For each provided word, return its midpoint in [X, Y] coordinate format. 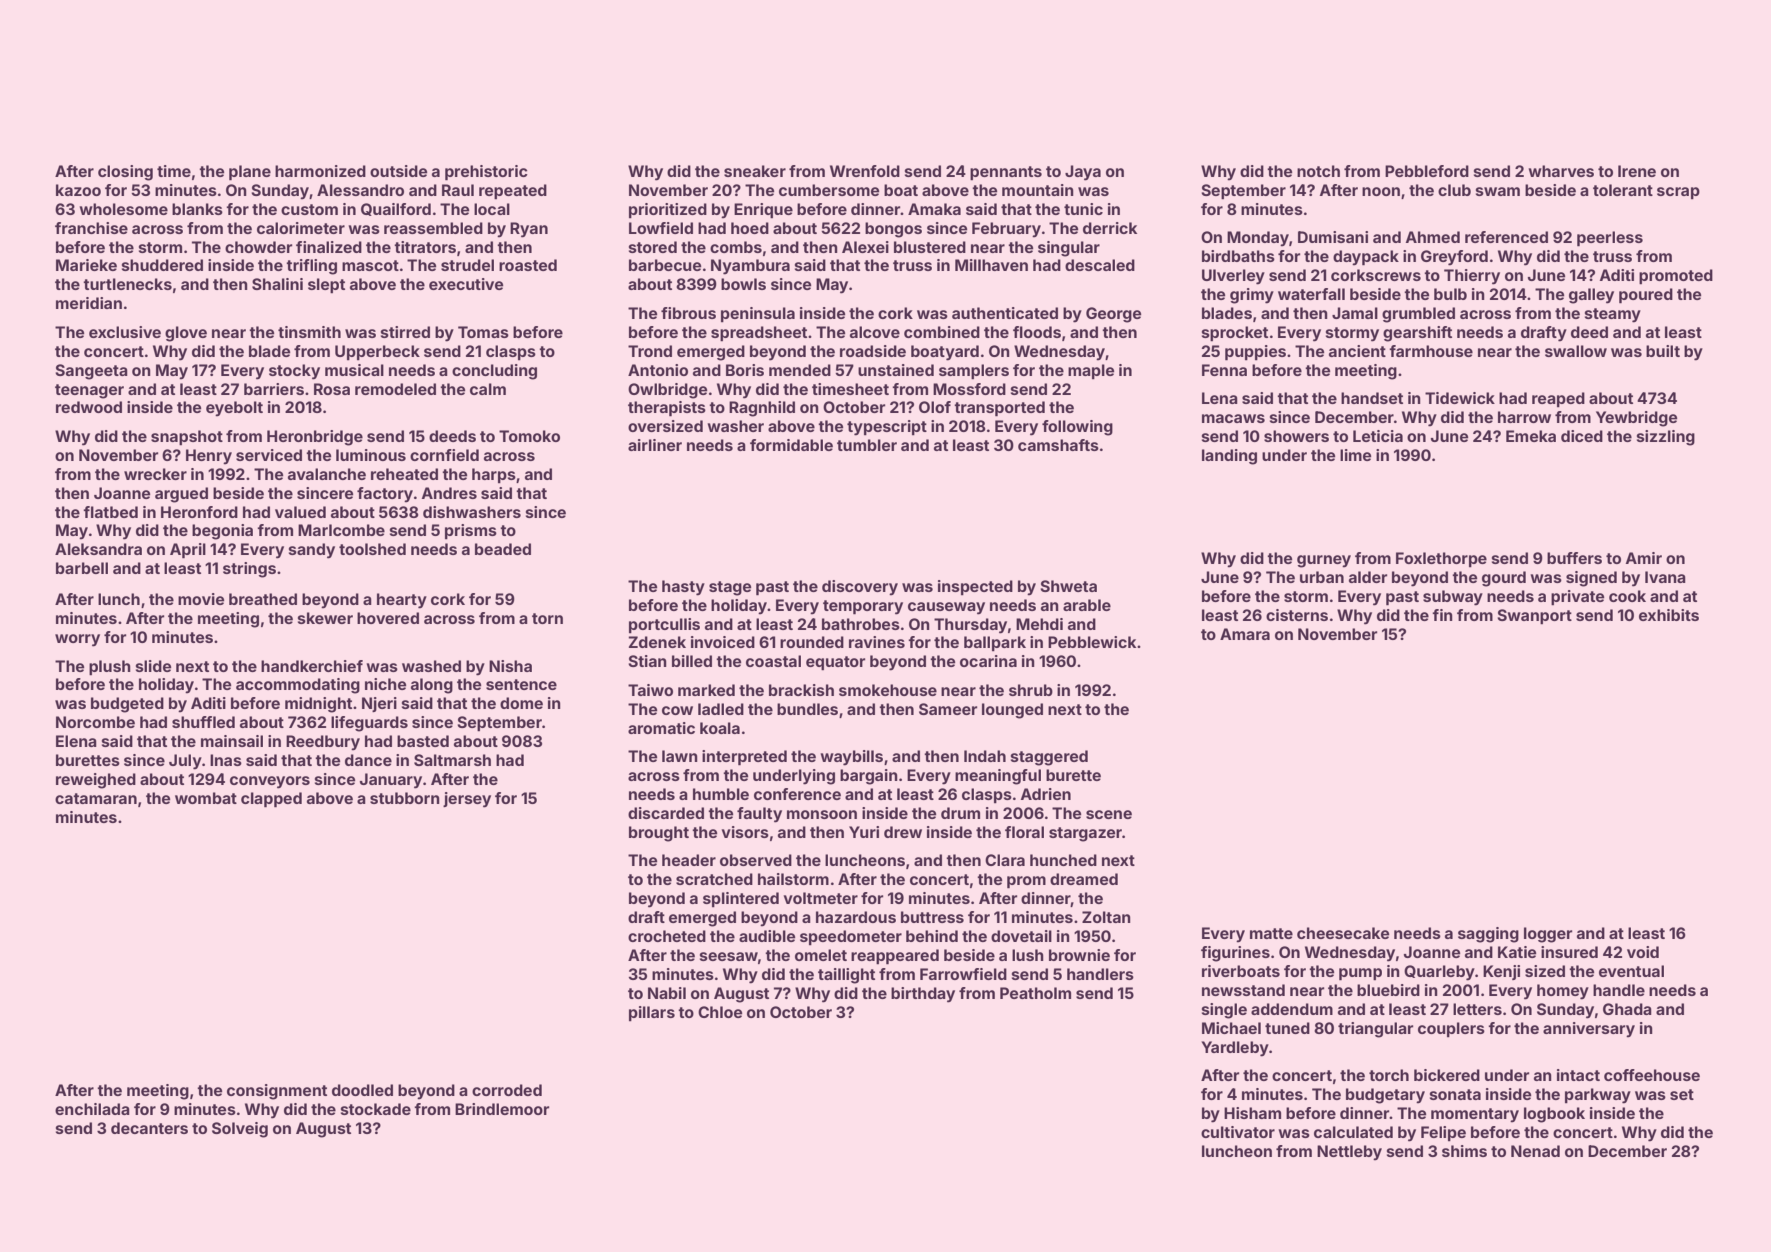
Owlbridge [667, 391]
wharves [1561, 171]
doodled [362, 1090]
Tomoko [529, 436]
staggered [1049, 758]
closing [125, 173]
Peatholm [1035, 993]
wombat [206, 798]
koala [720, 728]
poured [1646, 296]
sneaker [755, 171]
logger [1548, 935]
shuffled [203, 722]
